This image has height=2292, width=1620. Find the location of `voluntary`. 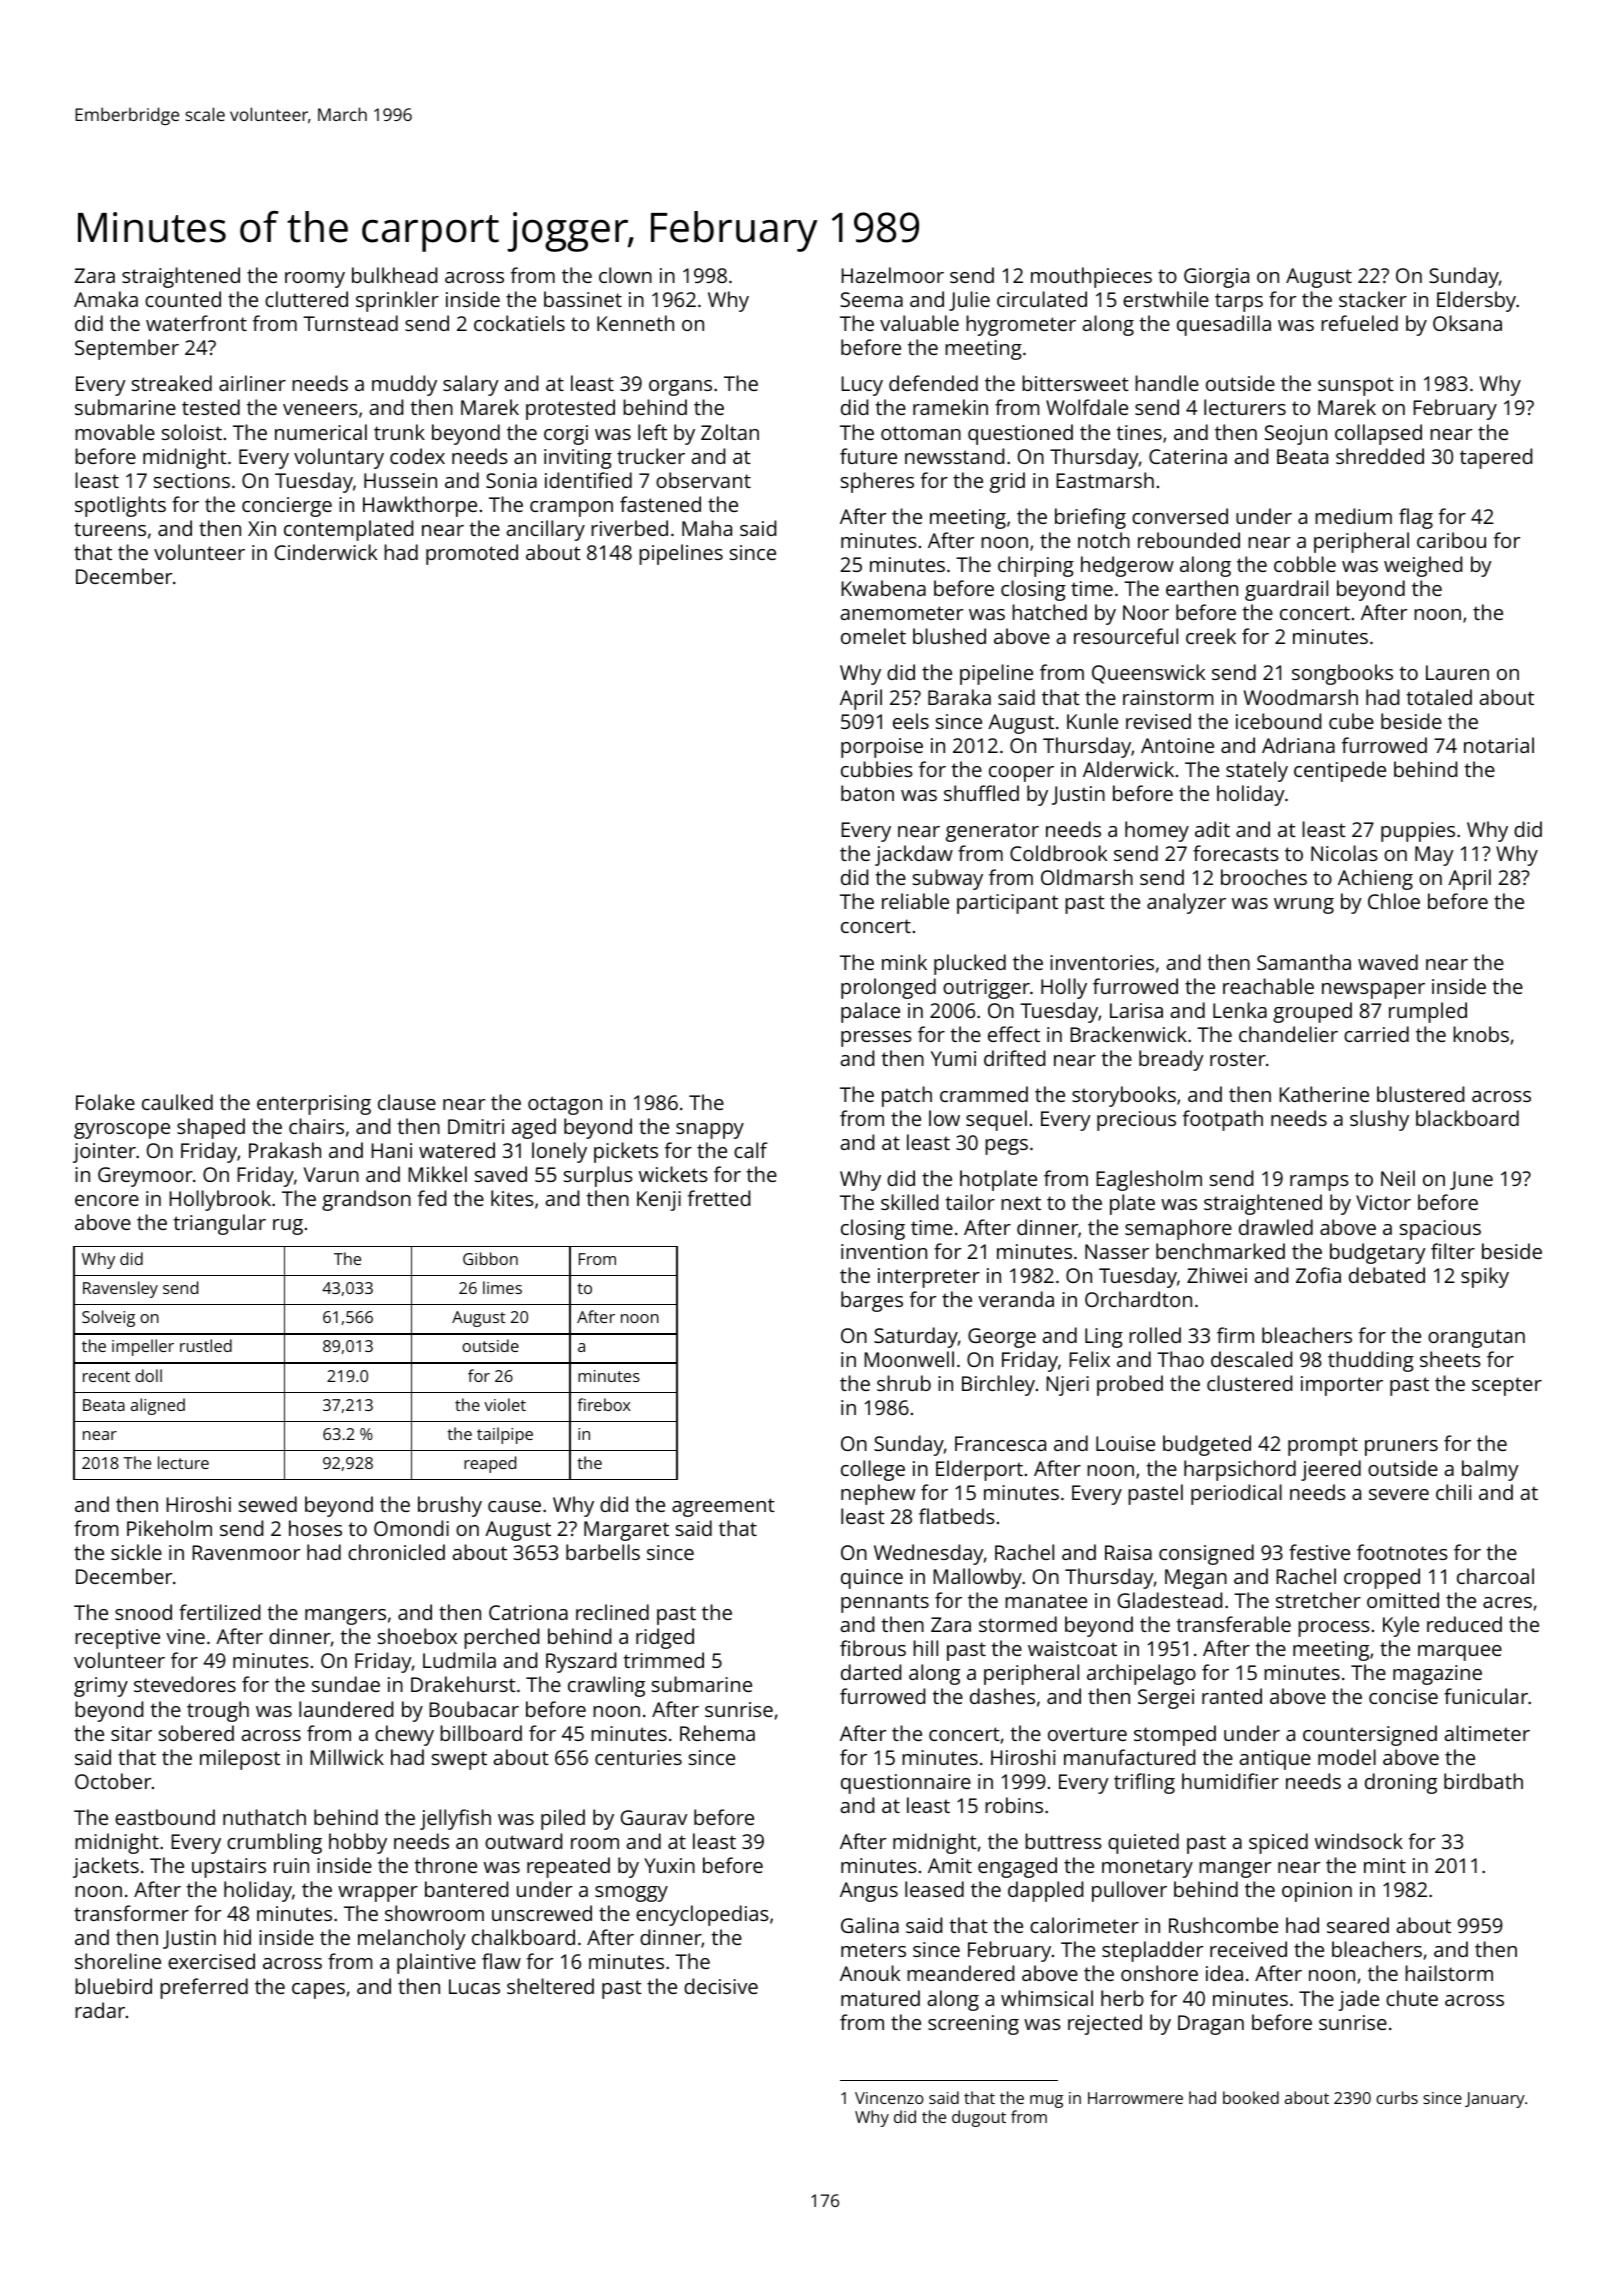

voluntary is located at coordinates (339, 458).
